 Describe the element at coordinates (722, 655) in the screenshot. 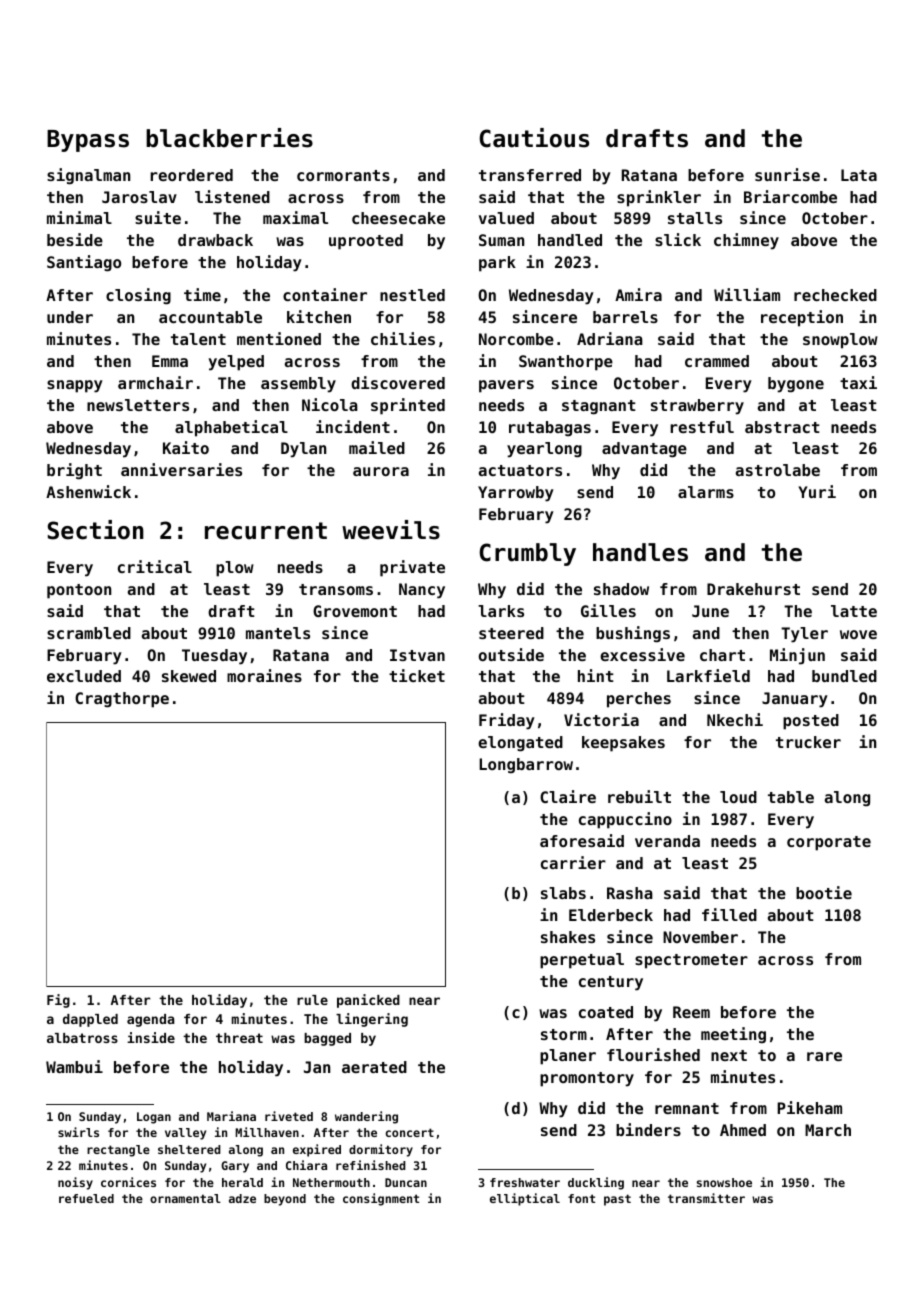

I see `chart` at that location.
